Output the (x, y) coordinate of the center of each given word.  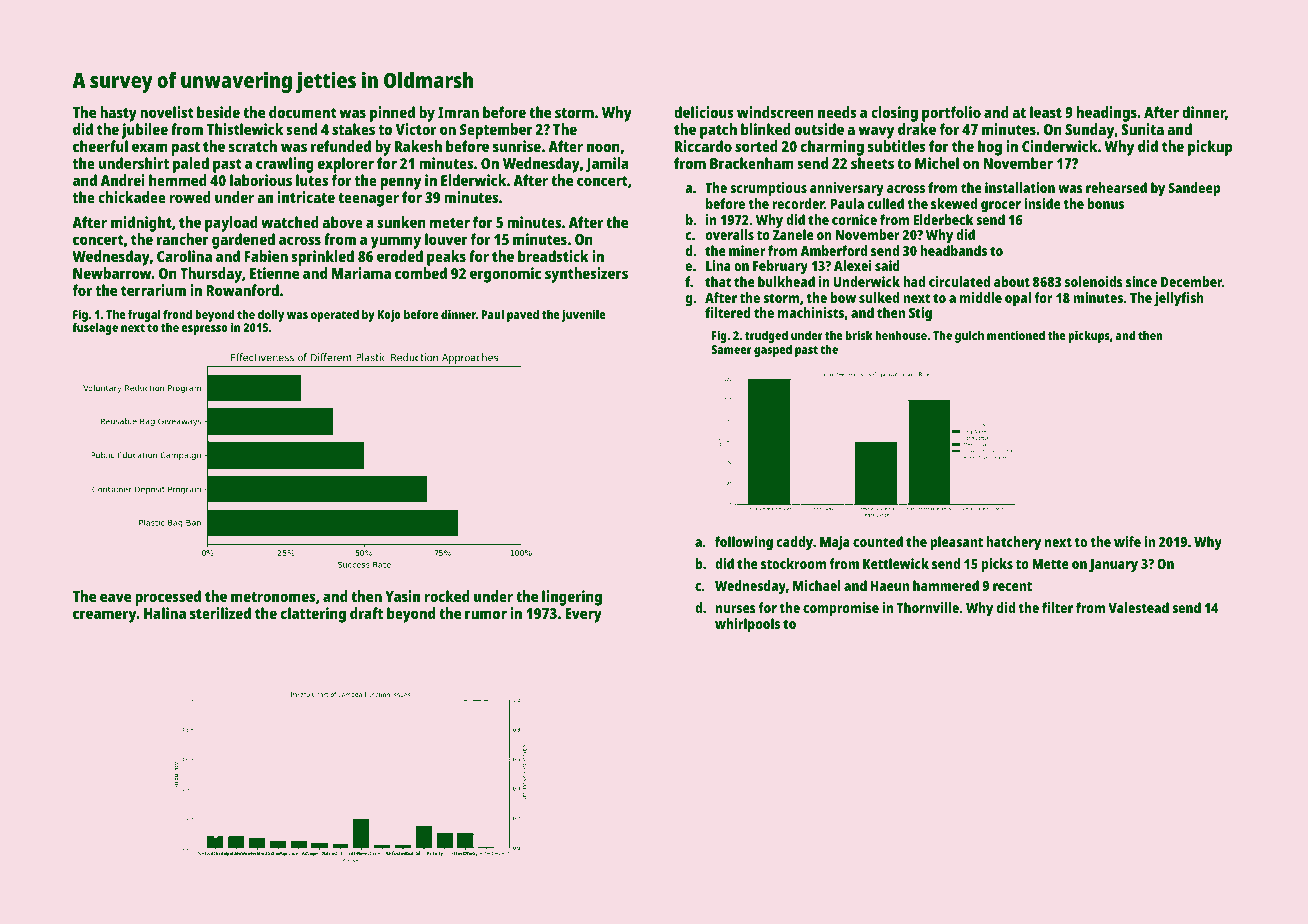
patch (718, 131)
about (1012, 281)
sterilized (220, 613)
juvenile (583, 316)
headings (1107, 114)
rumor (486, 614)
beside (218, 112)
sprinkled (322, 258)
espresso (205, 330)
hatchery (1013, 543)
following (744, 543)
